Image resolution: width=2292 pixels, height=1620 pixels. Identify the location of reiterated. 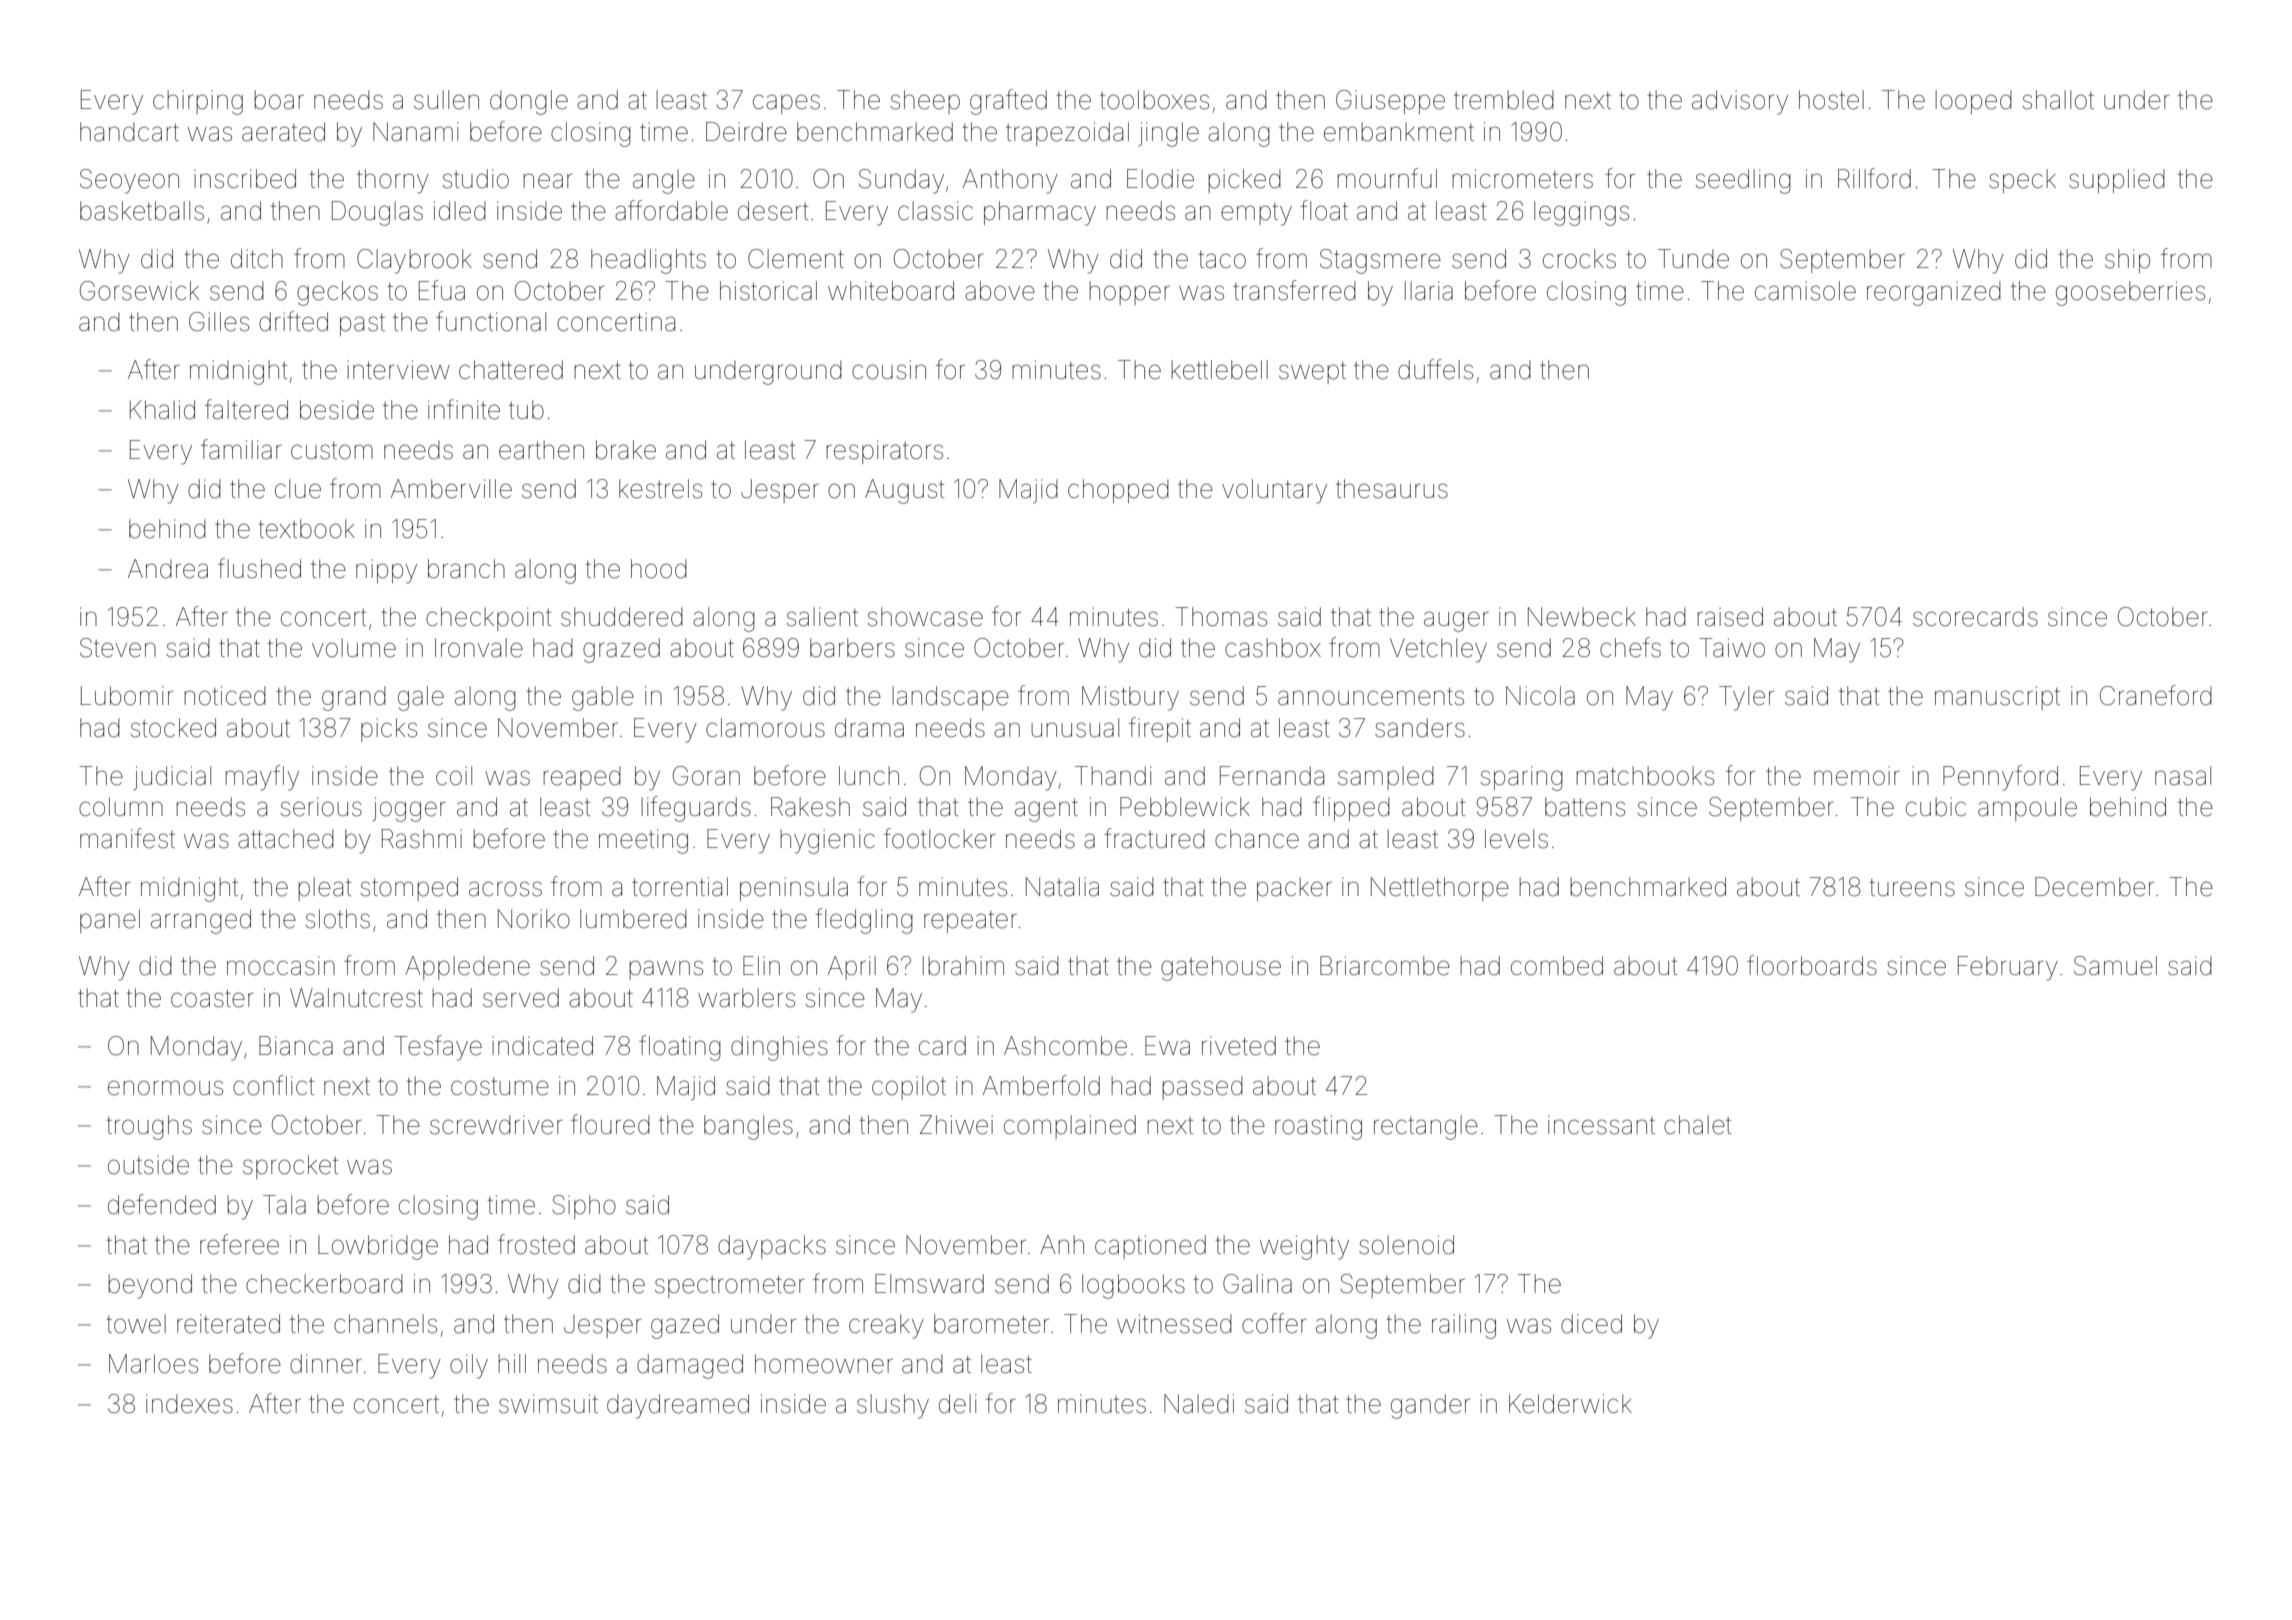
(228, 1324).
